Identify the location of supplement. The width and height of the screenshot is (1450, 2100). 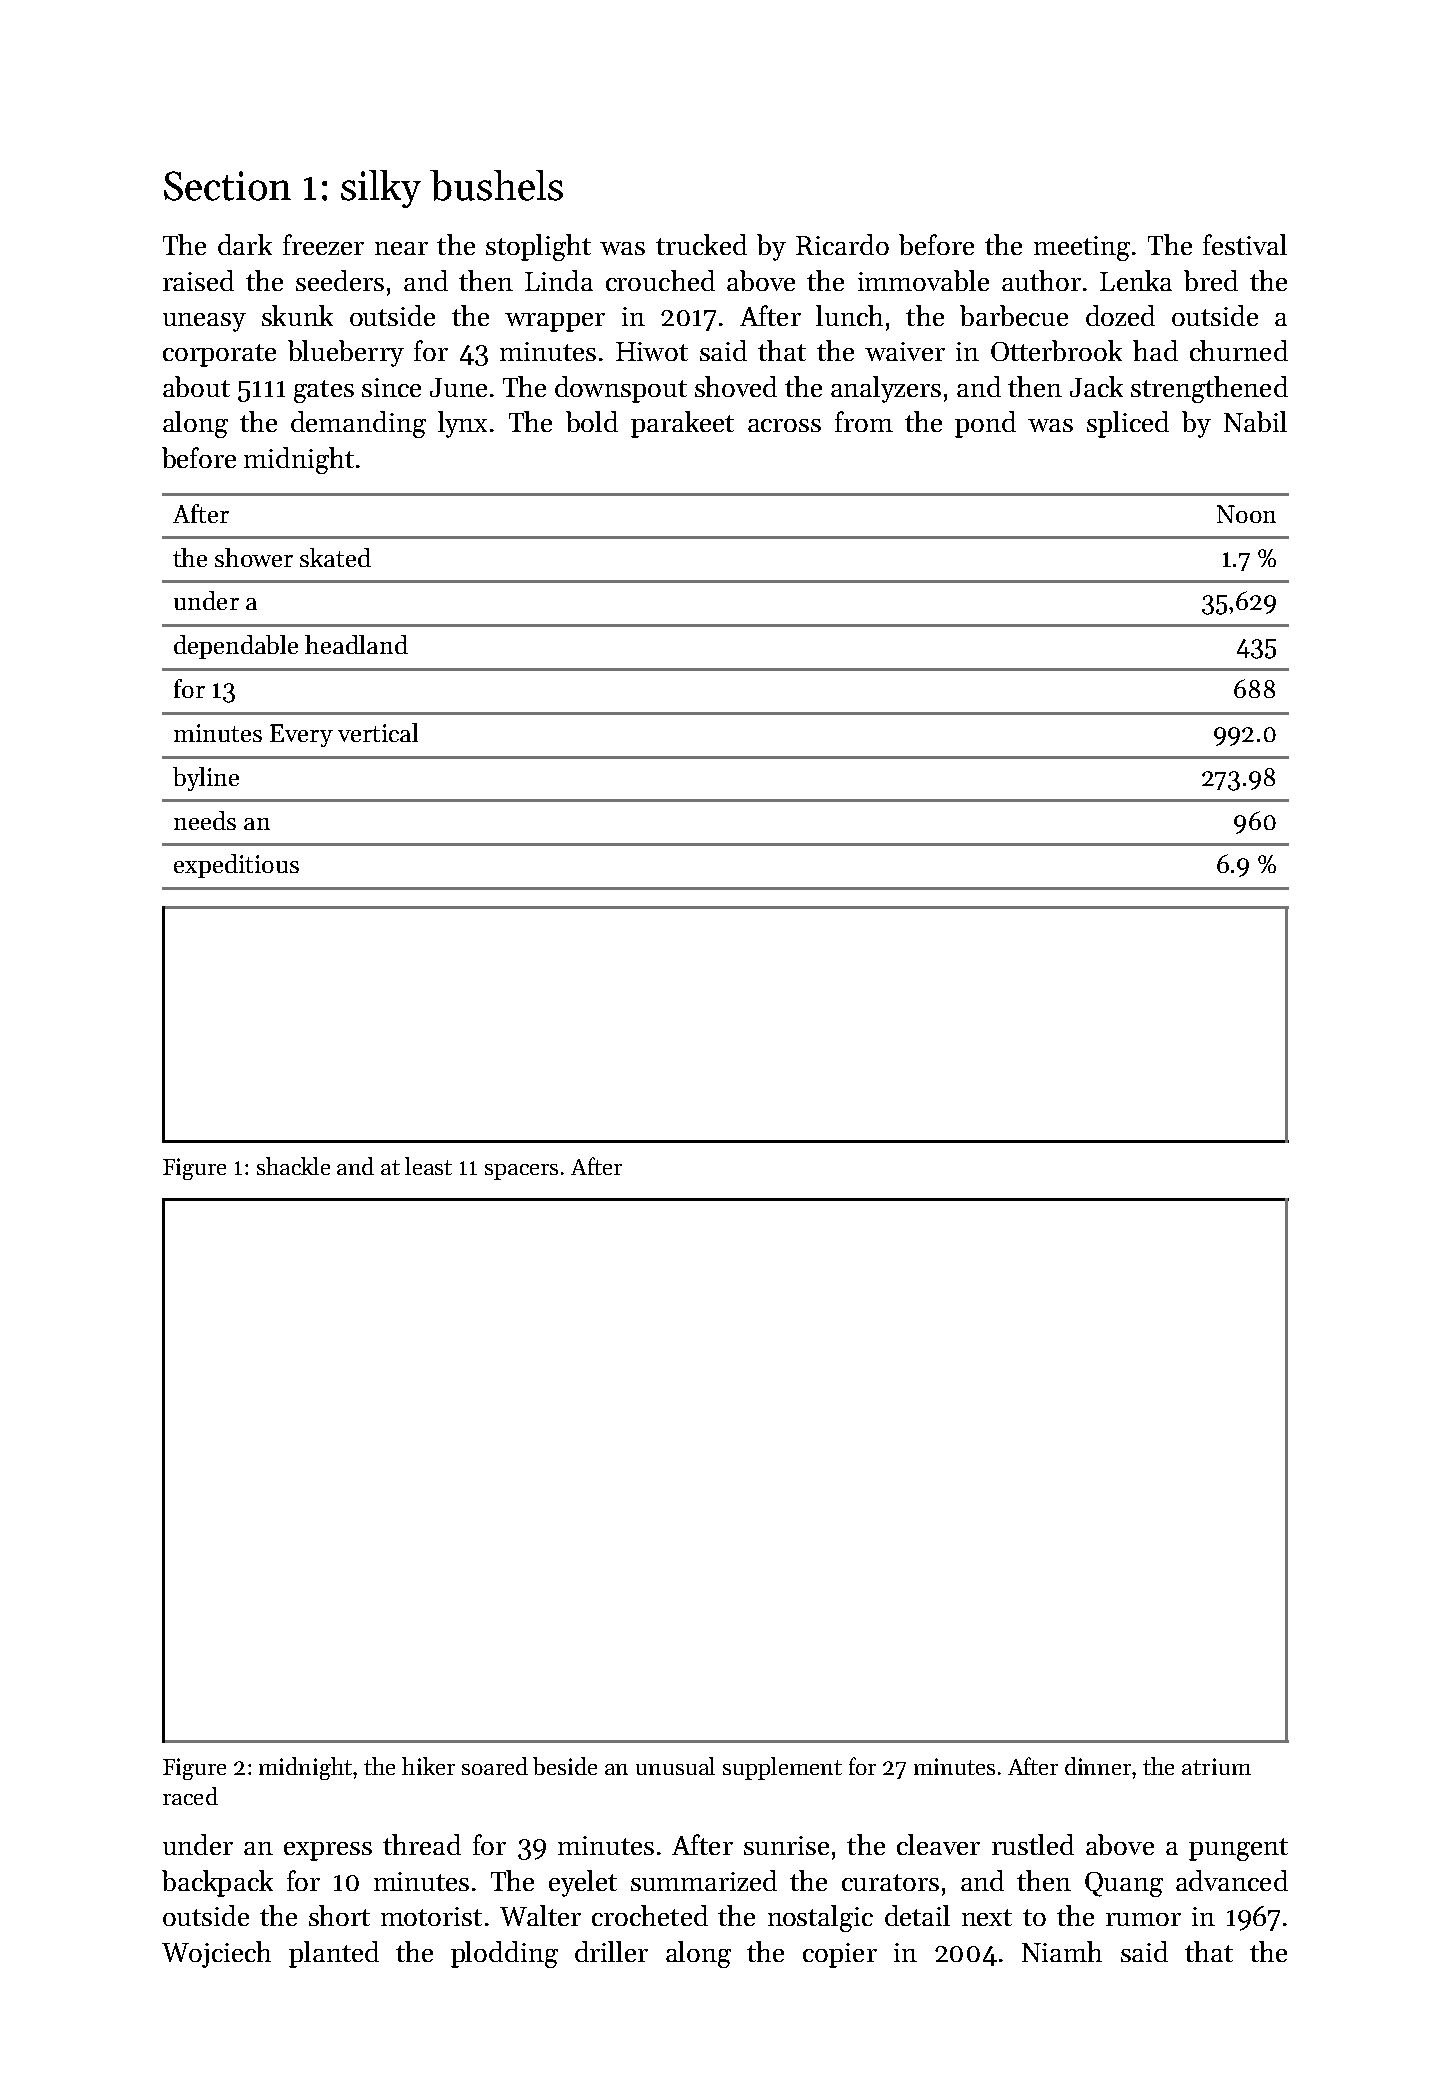
(782, 1768).
